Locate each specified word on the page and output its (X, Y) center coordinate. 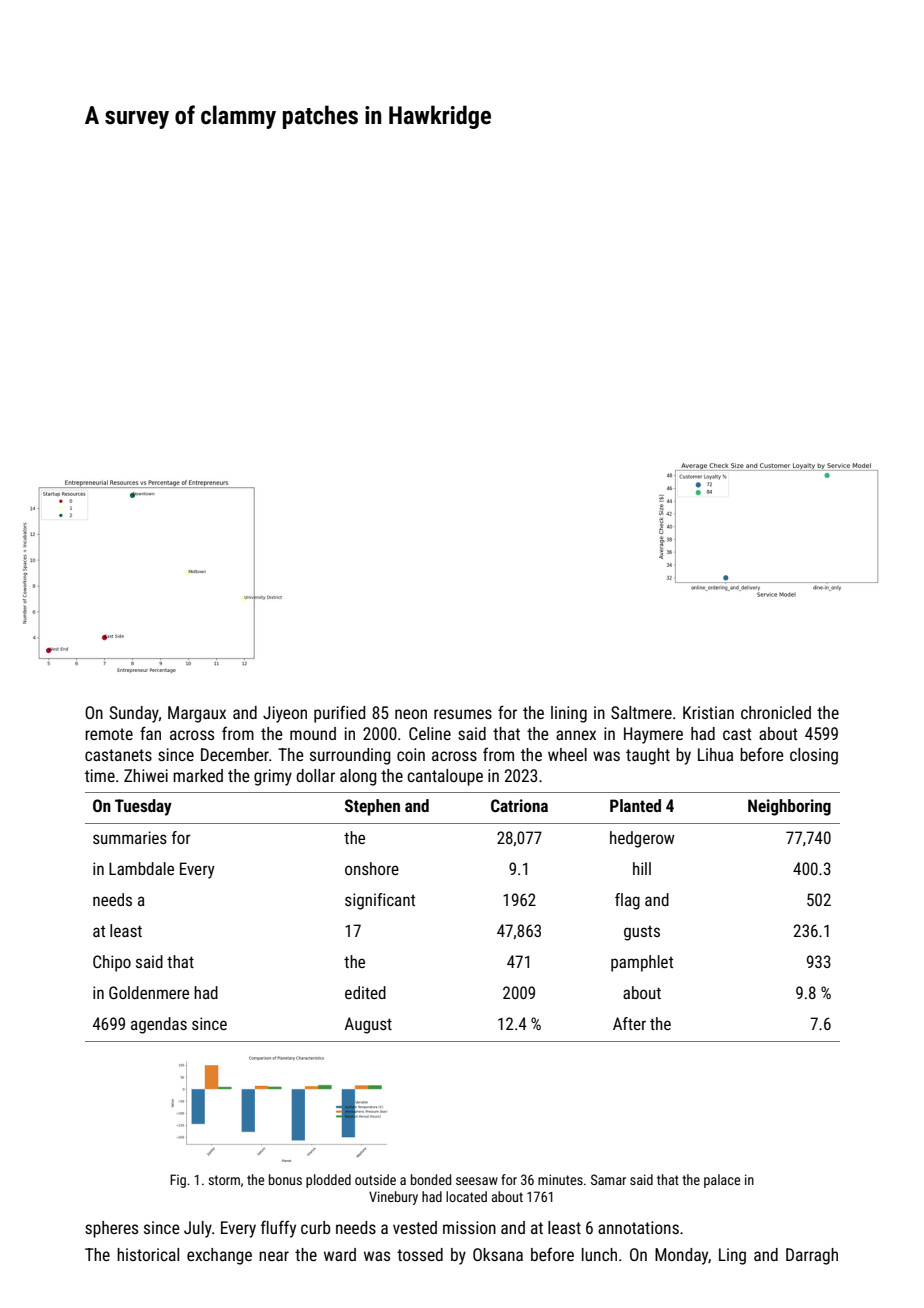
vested (415, 1227)
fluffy (278, 1229)
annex (576, 735)
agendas (159, 1025)
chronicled (776, 712)
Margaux (197, 714)
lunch (599, 1254)
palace (722, 1181)
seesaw (477, 1181)
